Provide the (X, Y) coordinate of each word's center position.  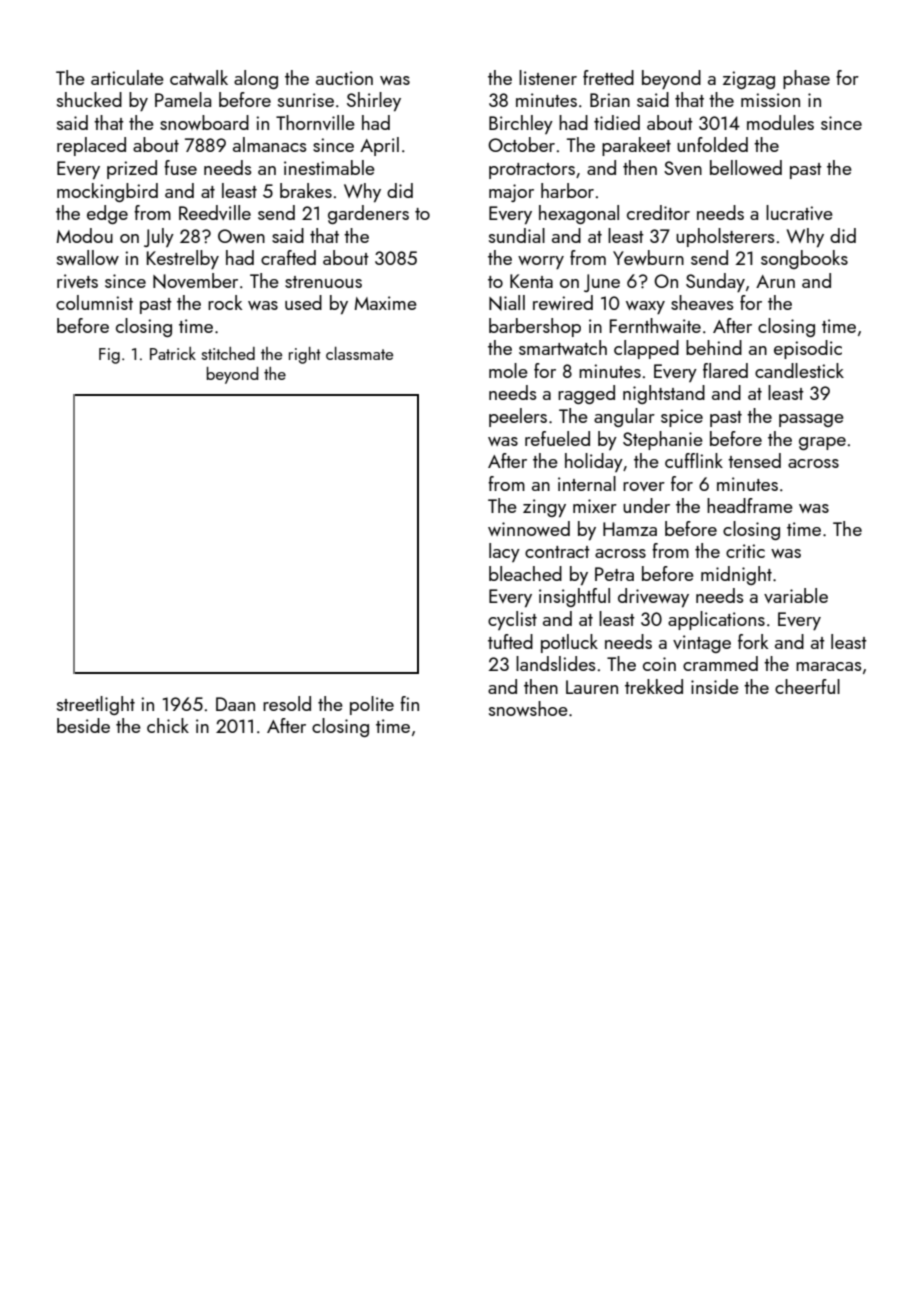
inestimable (329, 167)
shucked (89, 99)
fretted (608, 77)
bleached (525, 573)
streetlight (96, 705)
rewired (563, 302)
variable (796, 595)
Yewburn (648, 257)
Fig (109, 356)
